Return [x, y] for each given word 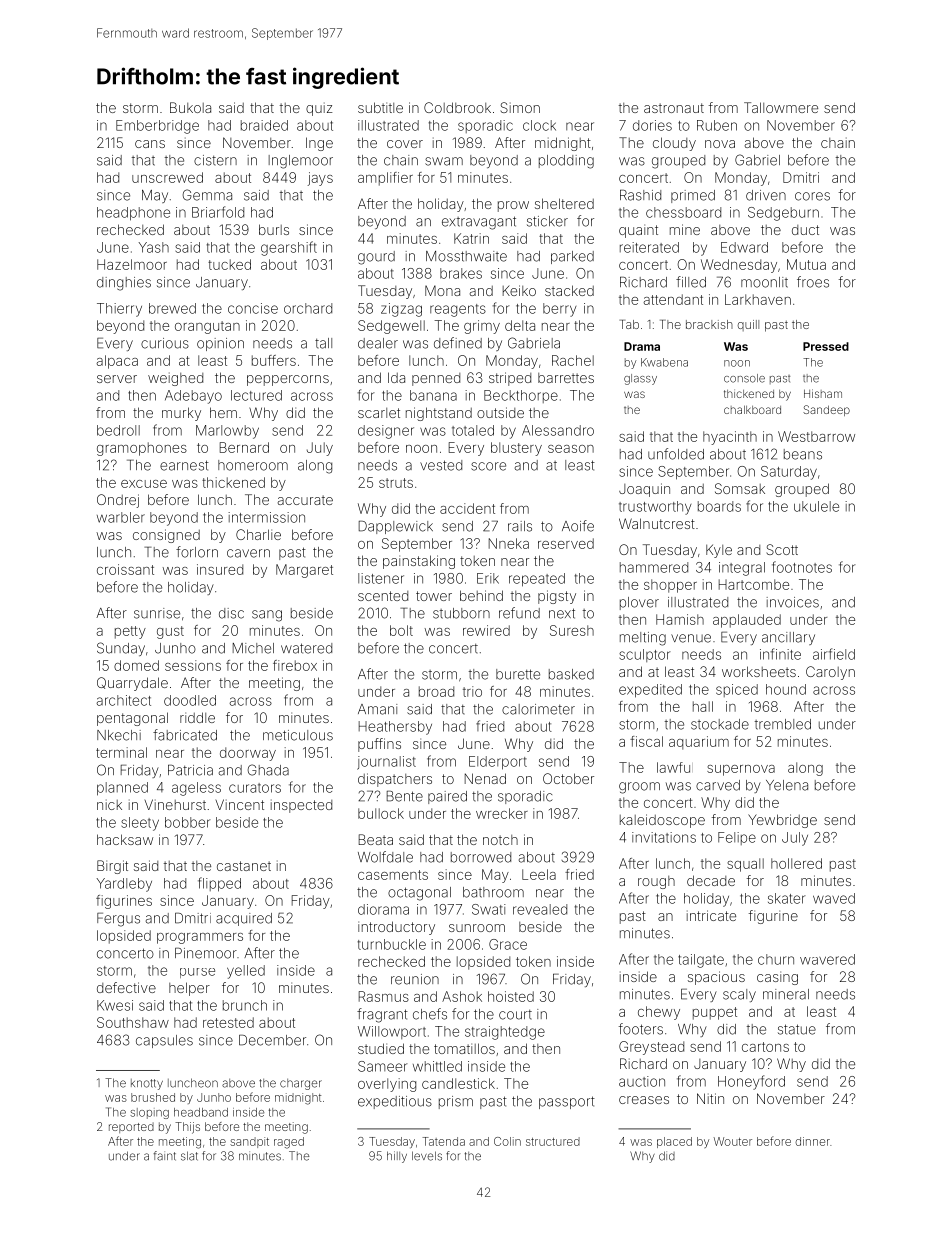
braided [264, 125]
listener [381, 578]
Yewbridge [782, 821]
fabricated [185, 735]
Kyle [719, 551]
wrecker [502, 813]
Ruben [717, 125]
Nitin [710, 1098]
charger [301, 1084]
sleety [140, 824]
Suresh [572, 630]
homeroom [253, 465]
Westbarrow [816, 436]
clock [539, 125]
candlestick [458, 1083]
